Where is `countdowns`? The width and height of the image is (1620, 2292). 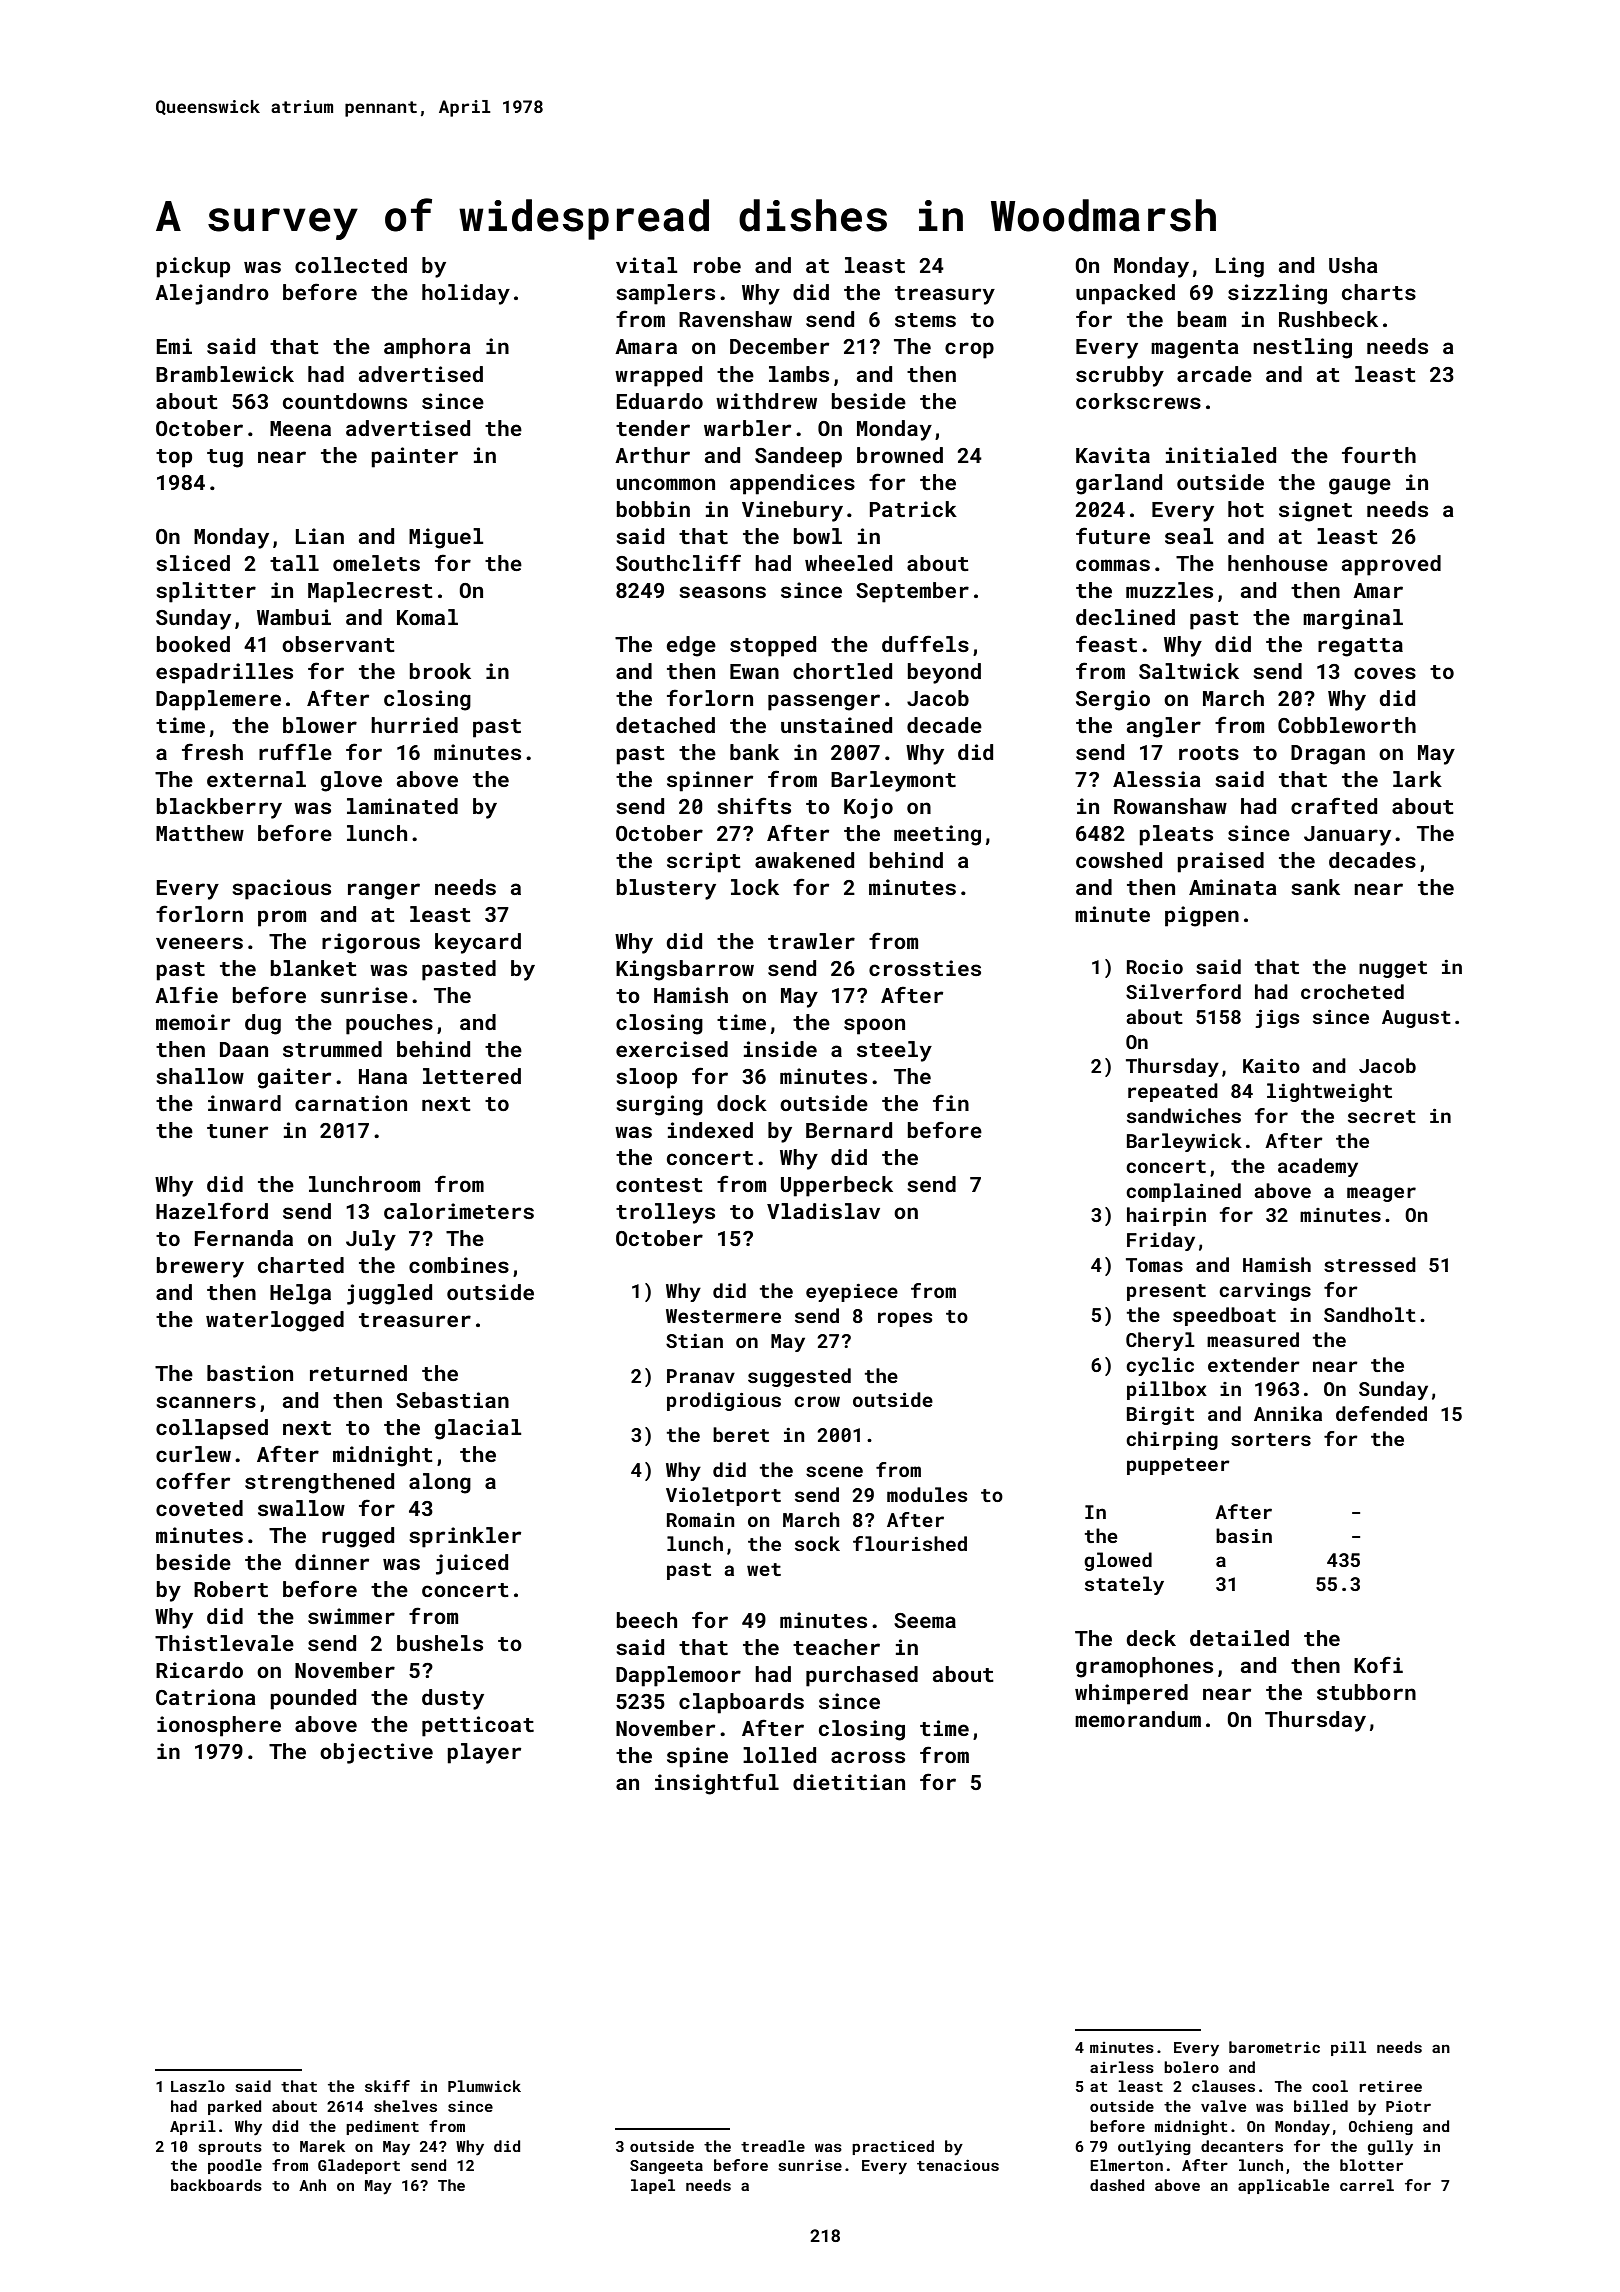
countdowns is located at coordinates (345, 401).
